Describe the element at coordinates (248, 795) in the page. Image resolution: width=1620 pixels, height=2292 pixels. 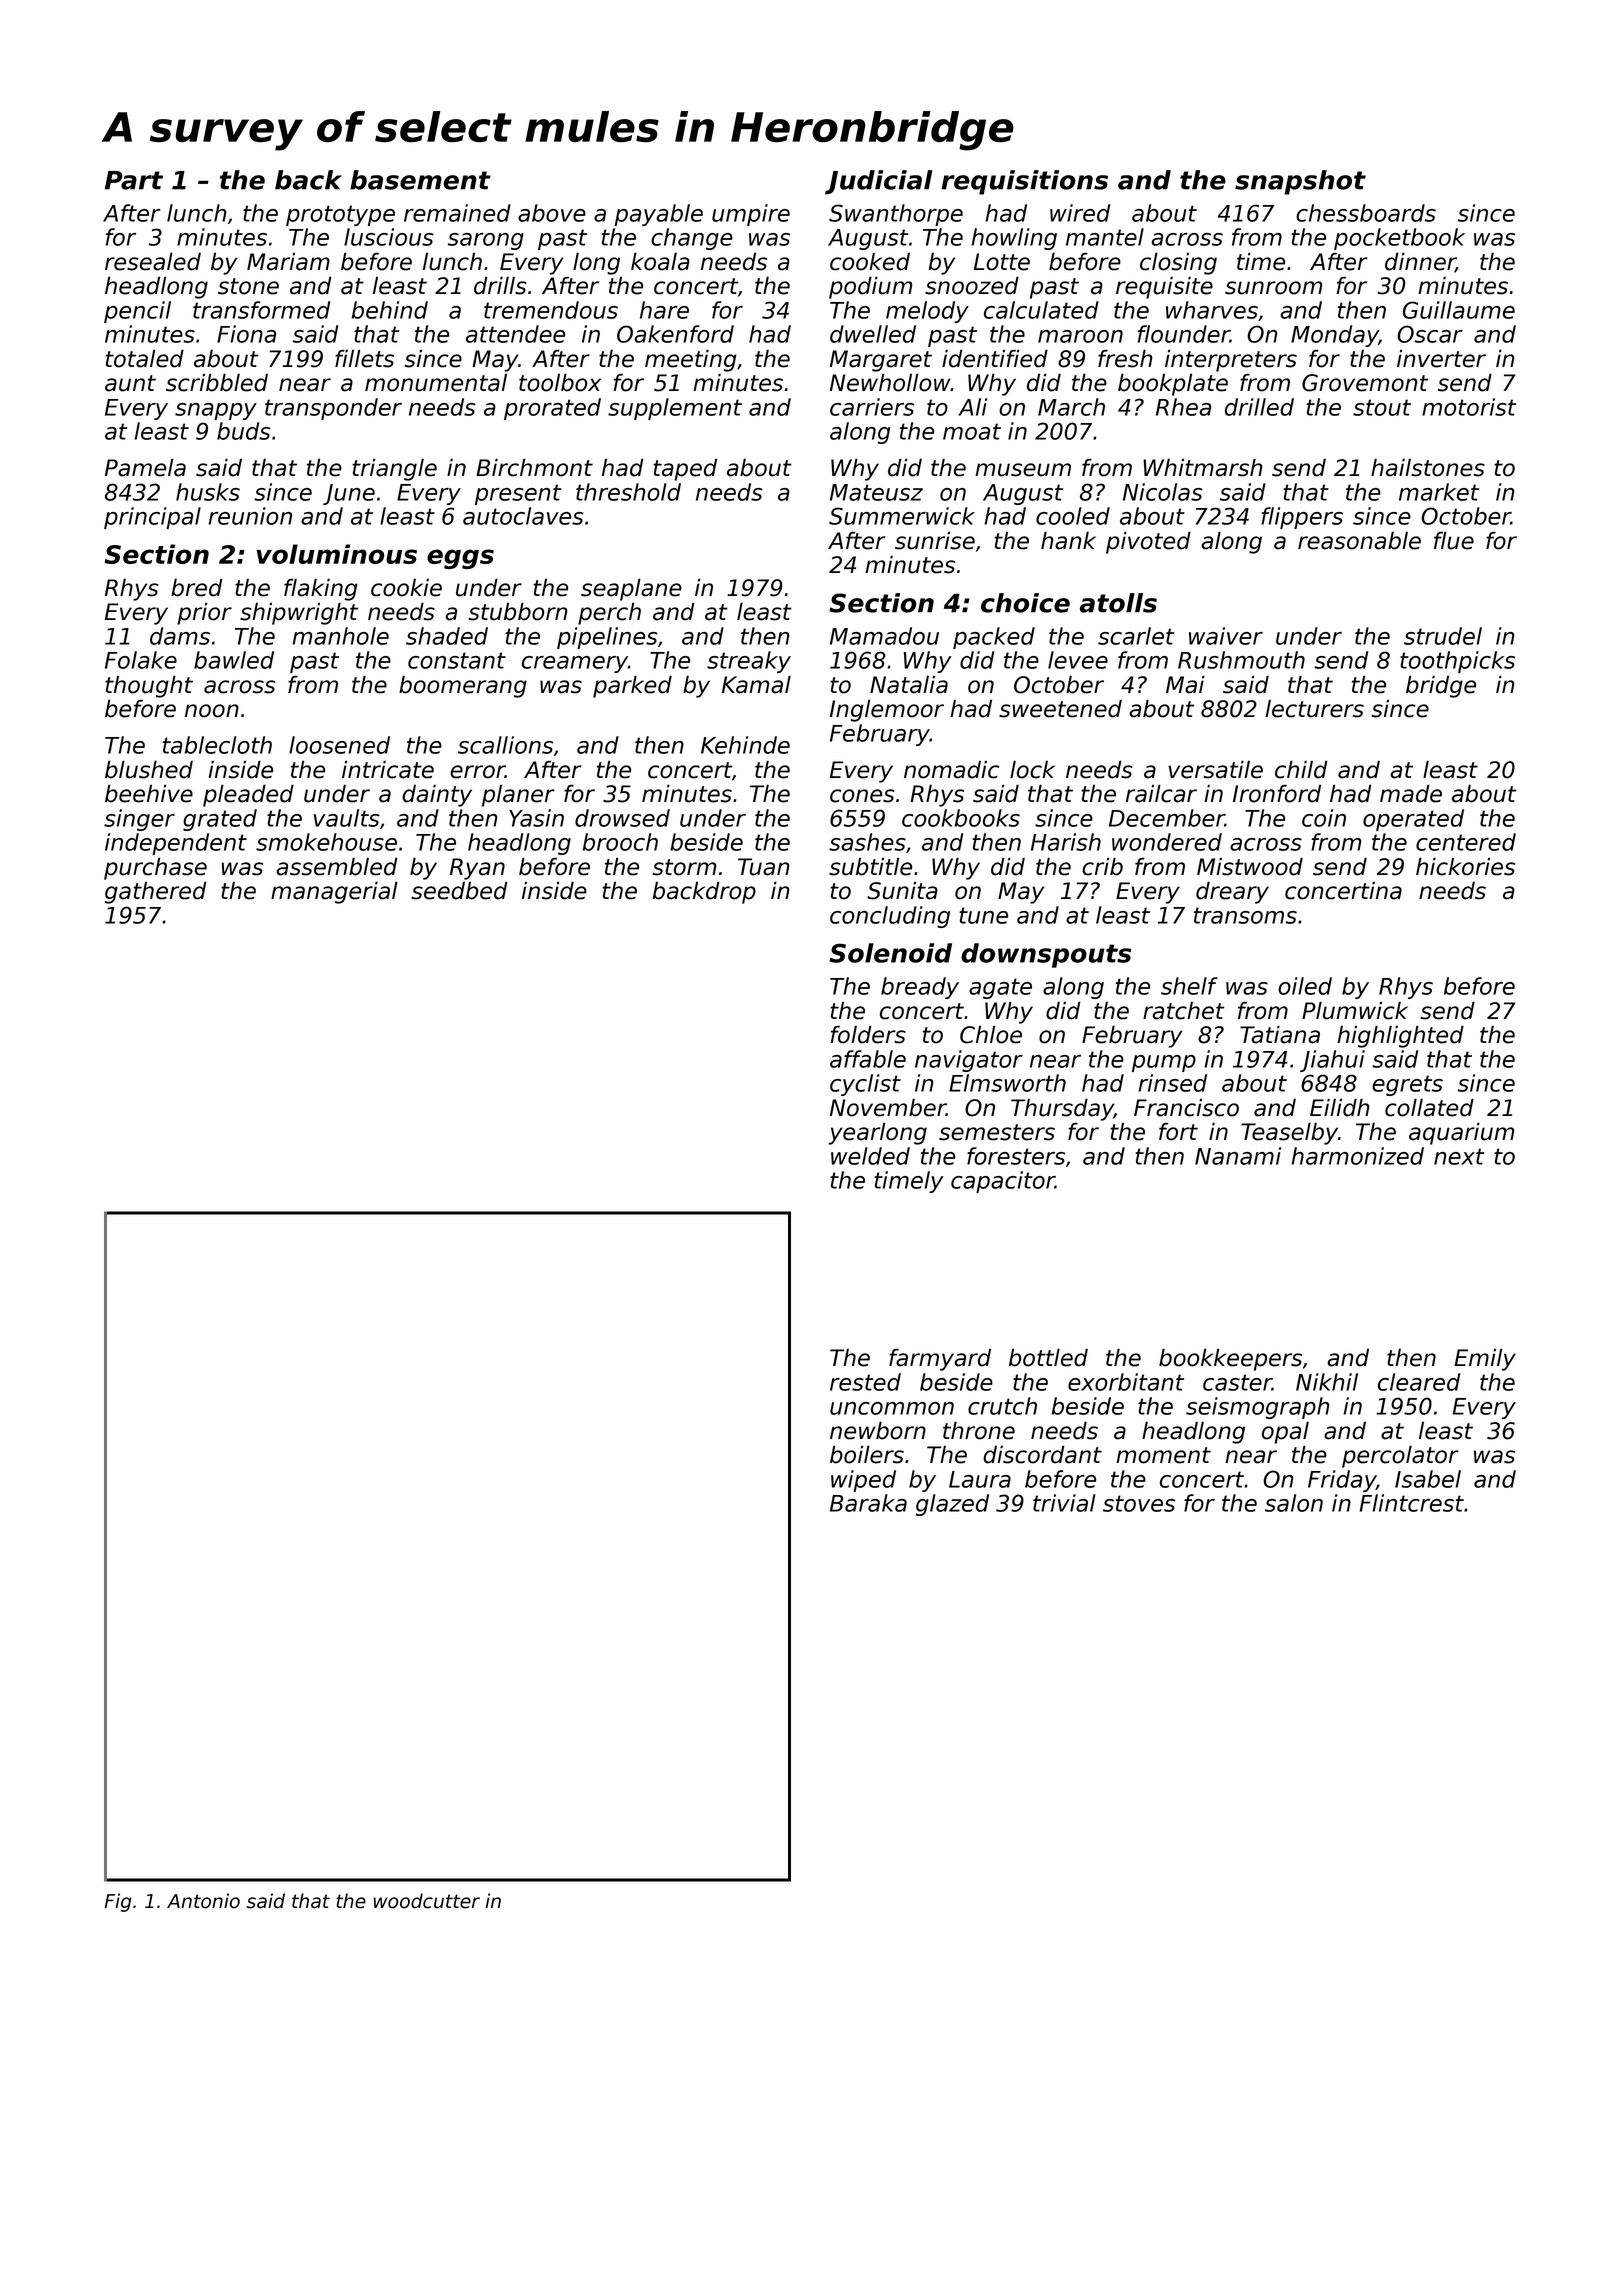
I see `pleaded` at that location.
